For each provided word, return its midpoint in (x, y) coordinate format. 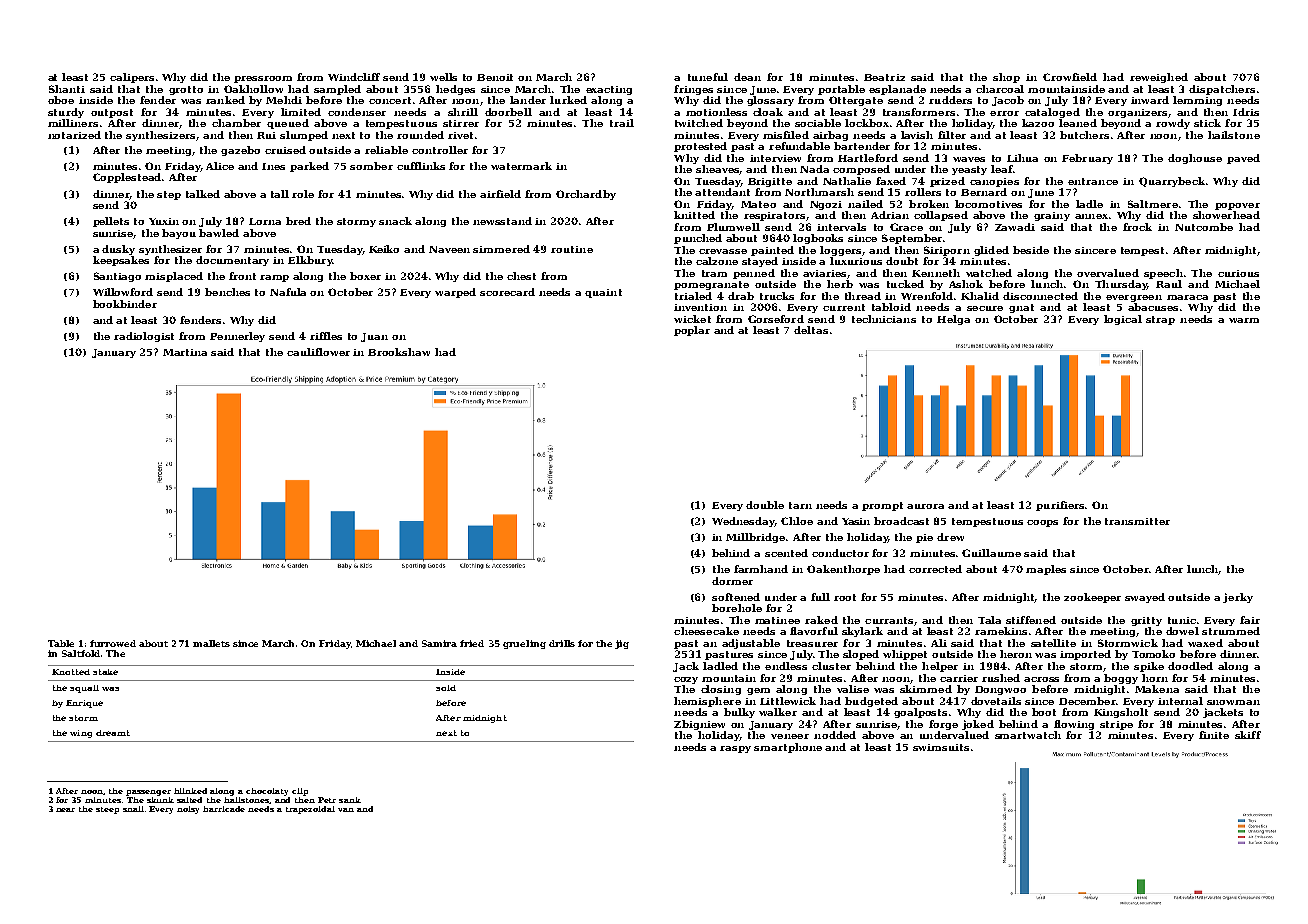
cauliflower (318, 352)
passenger (148, 793)
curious (1238, 273)
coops (1042, 523)
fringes (693, 90)
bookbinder (125, 304)
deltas (811, 330)
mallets (211, 643)
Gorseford (776, 319)
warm (1244, 320)
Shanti (67, 89)
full (820, 597)
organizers (1137, 113)
